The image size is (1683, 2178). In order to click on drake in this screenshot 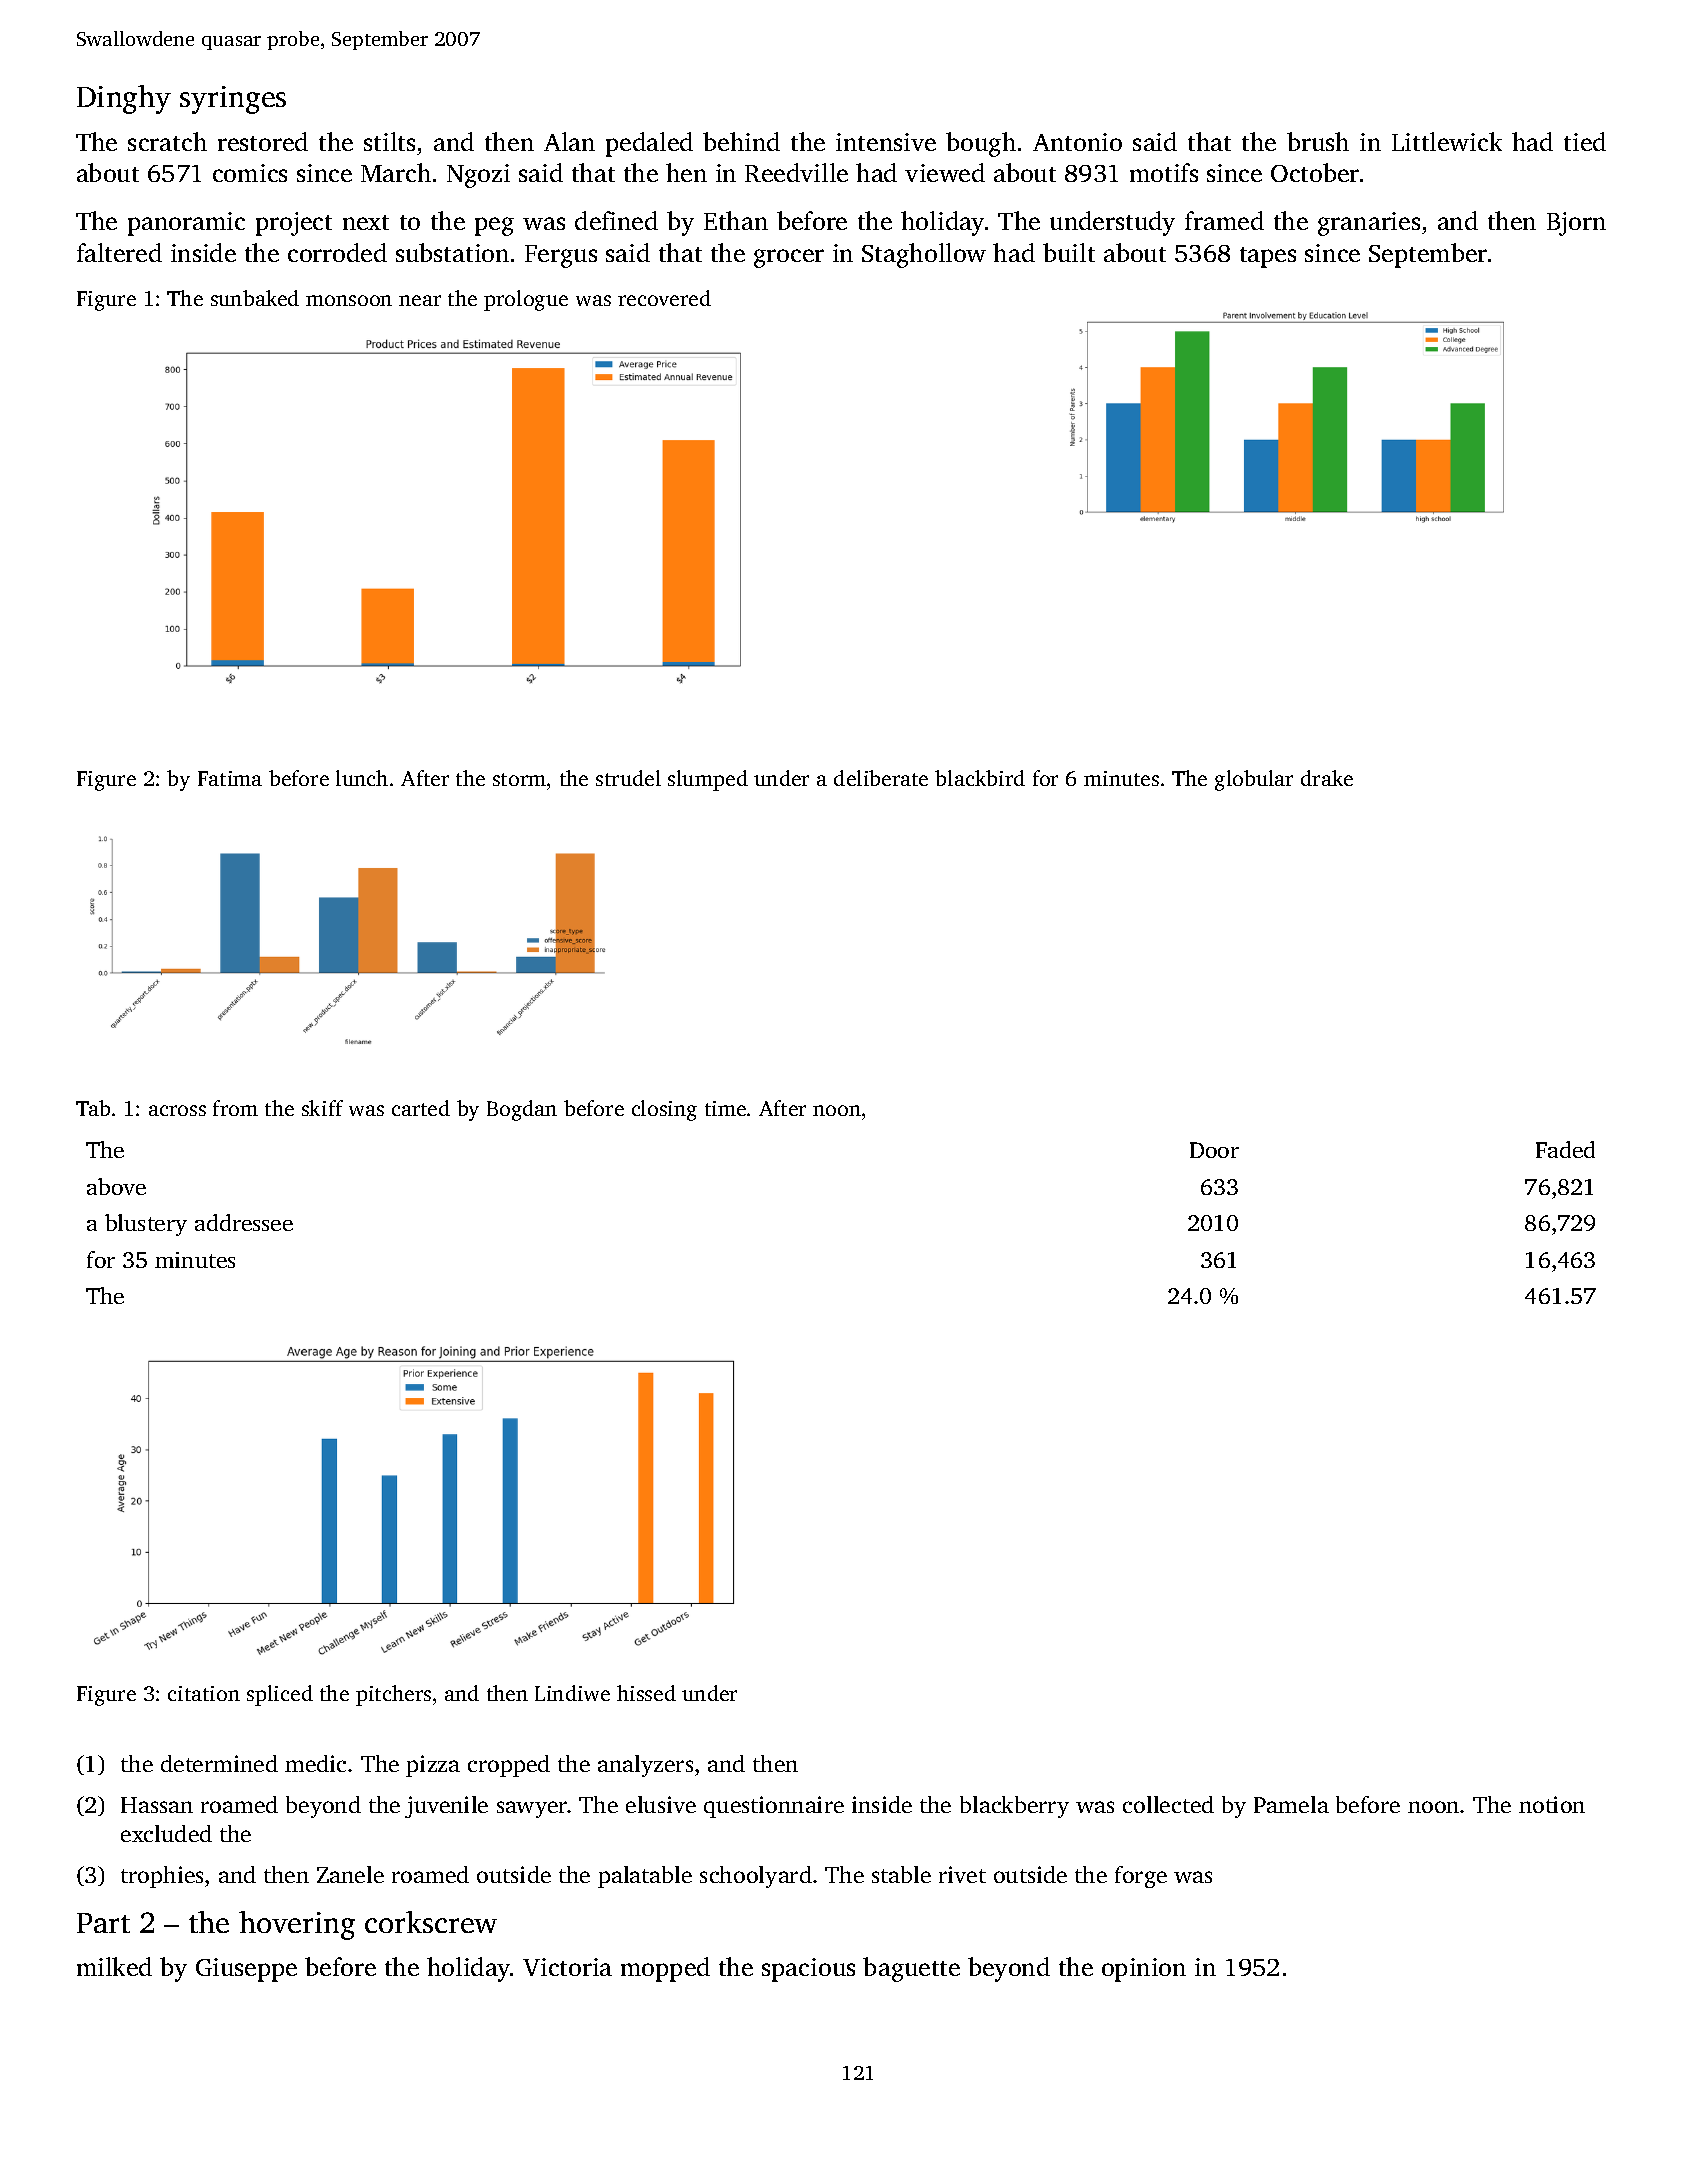, I will do `click(1327, 778)`.
